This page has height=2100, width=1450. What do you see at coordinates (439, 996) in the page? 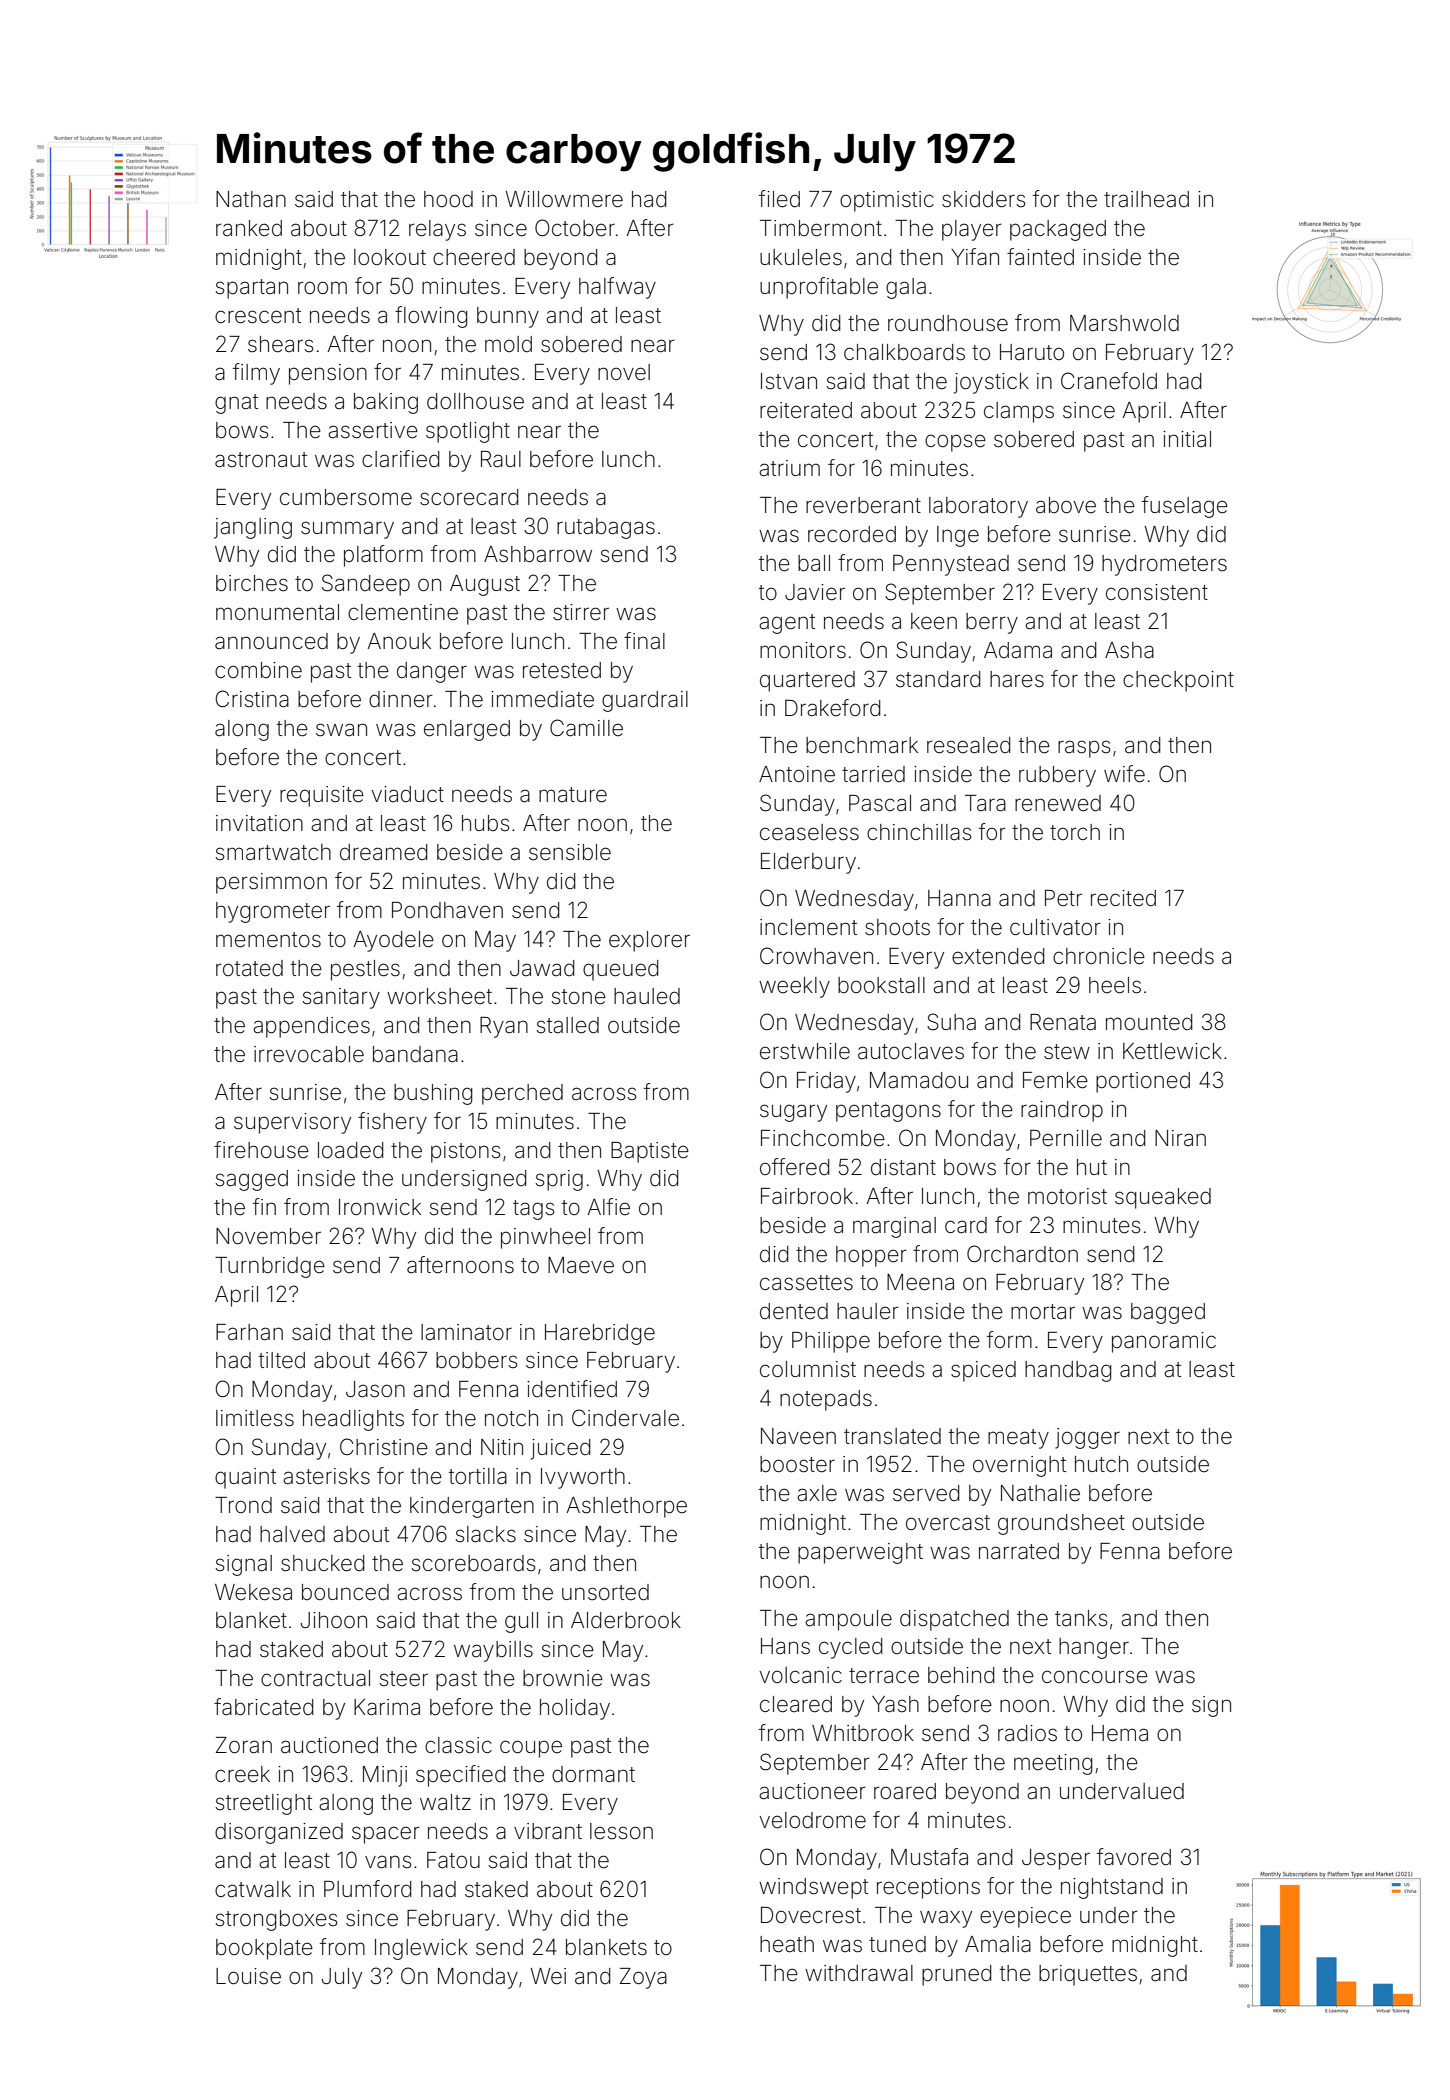
I see `worksheet` at bounding box center [439, 996].
